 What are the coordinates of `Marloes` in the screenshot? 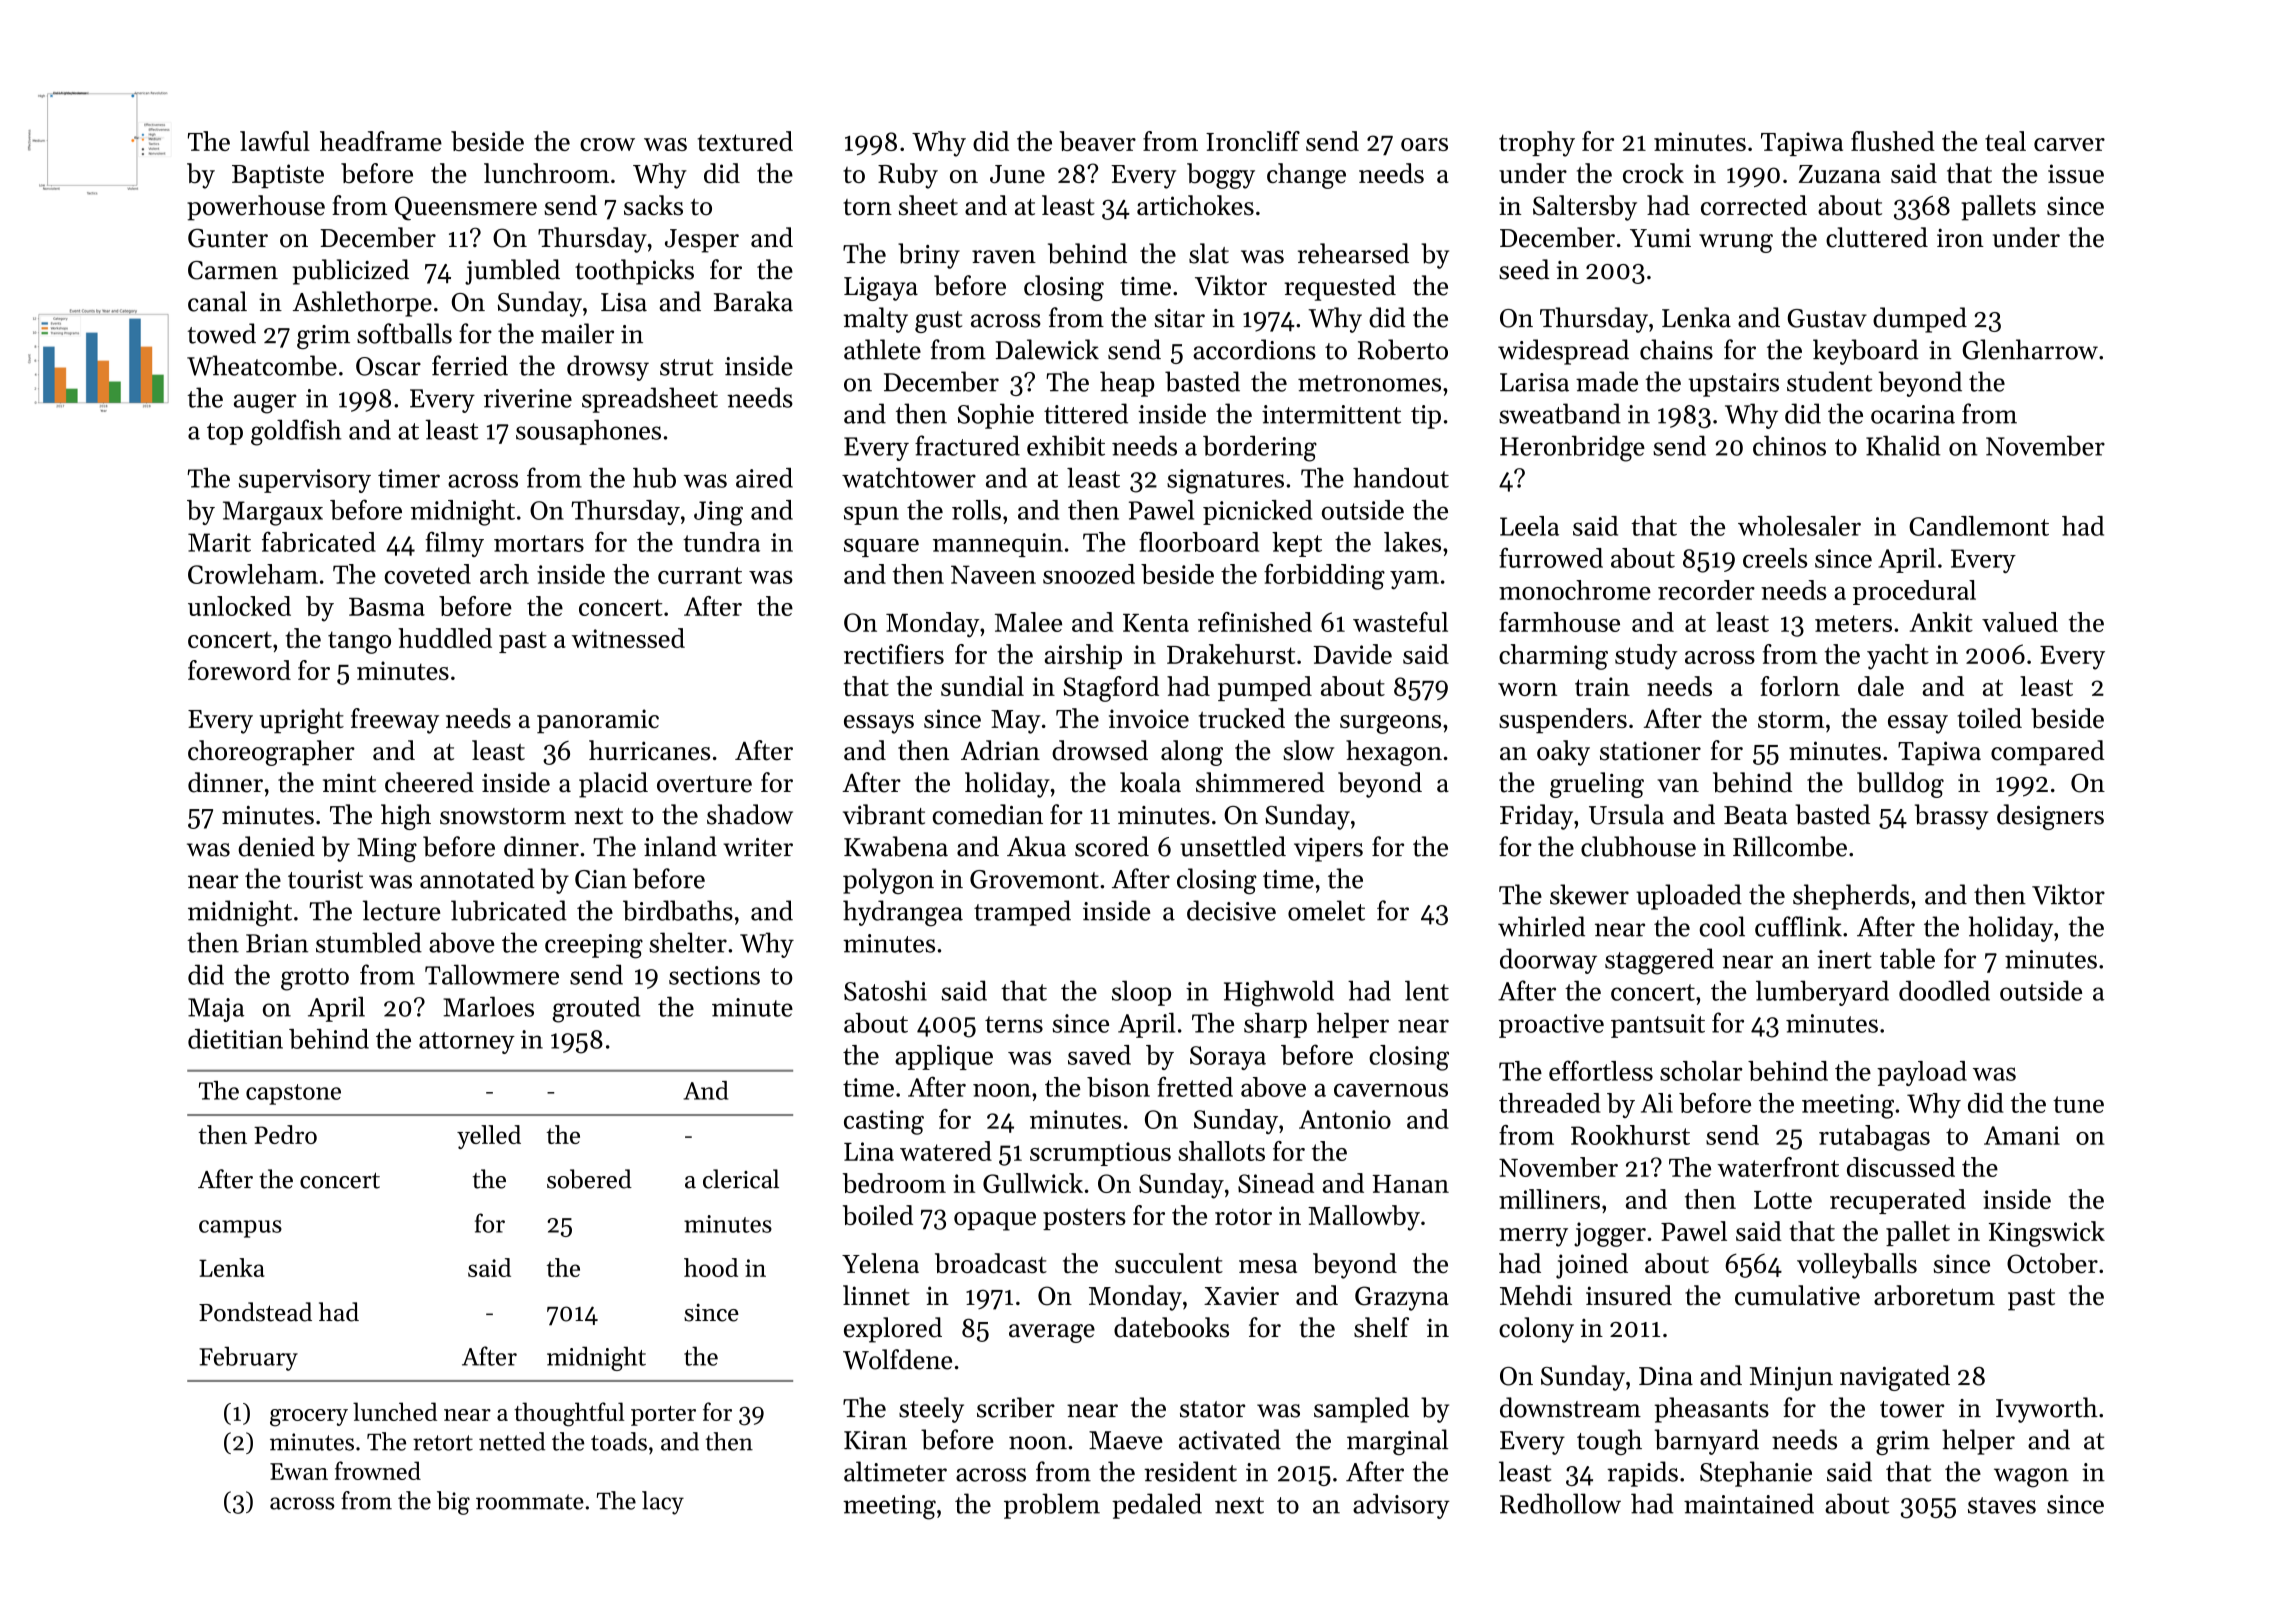 It's located at (488, 1006).
